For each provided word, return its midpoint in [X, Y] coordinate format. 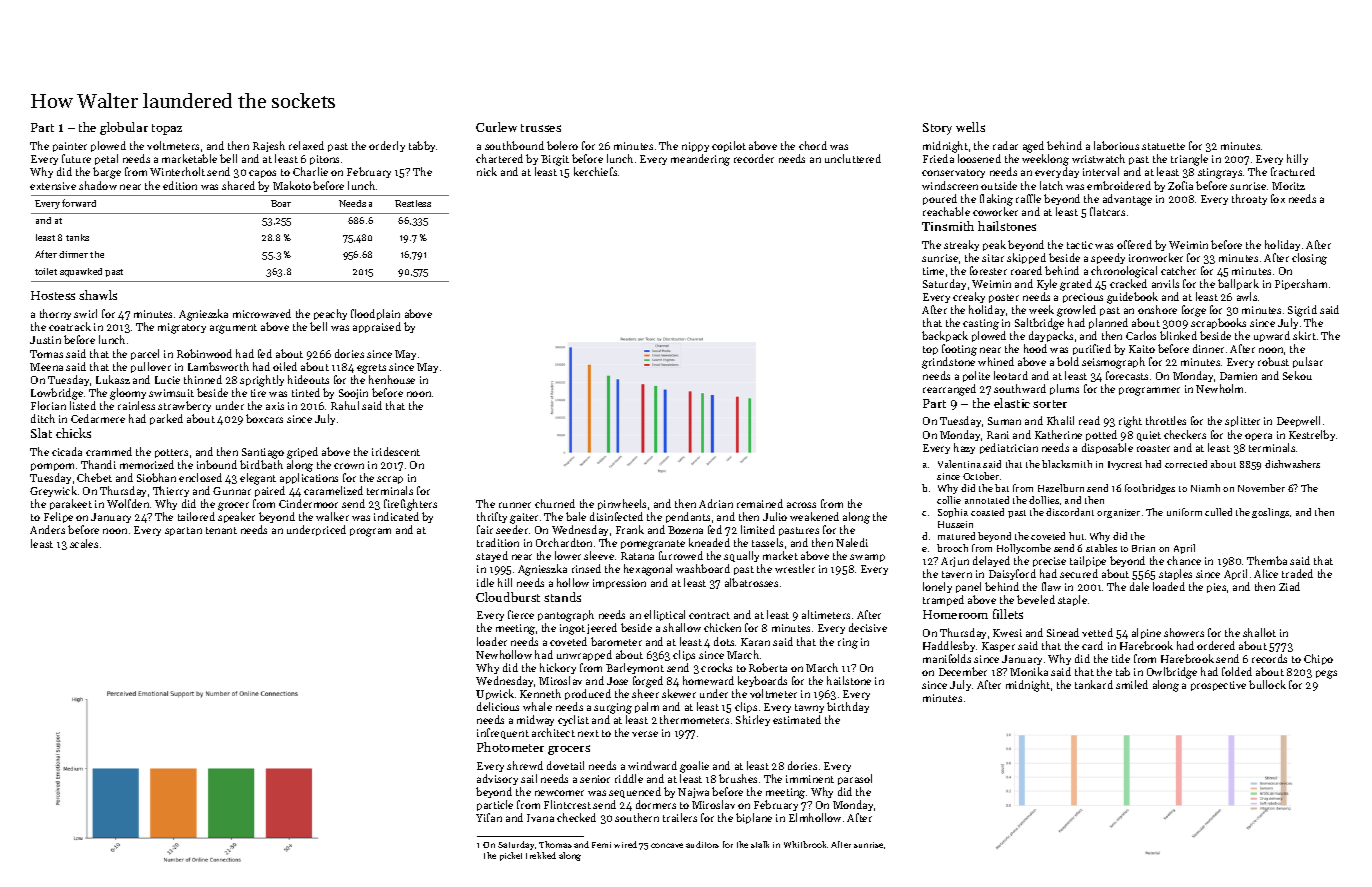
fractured [1293, 171]
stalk [760, 844]
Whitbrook [805, 844]
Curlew [496, 127]
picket [511, 856]
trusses [541, 128]
